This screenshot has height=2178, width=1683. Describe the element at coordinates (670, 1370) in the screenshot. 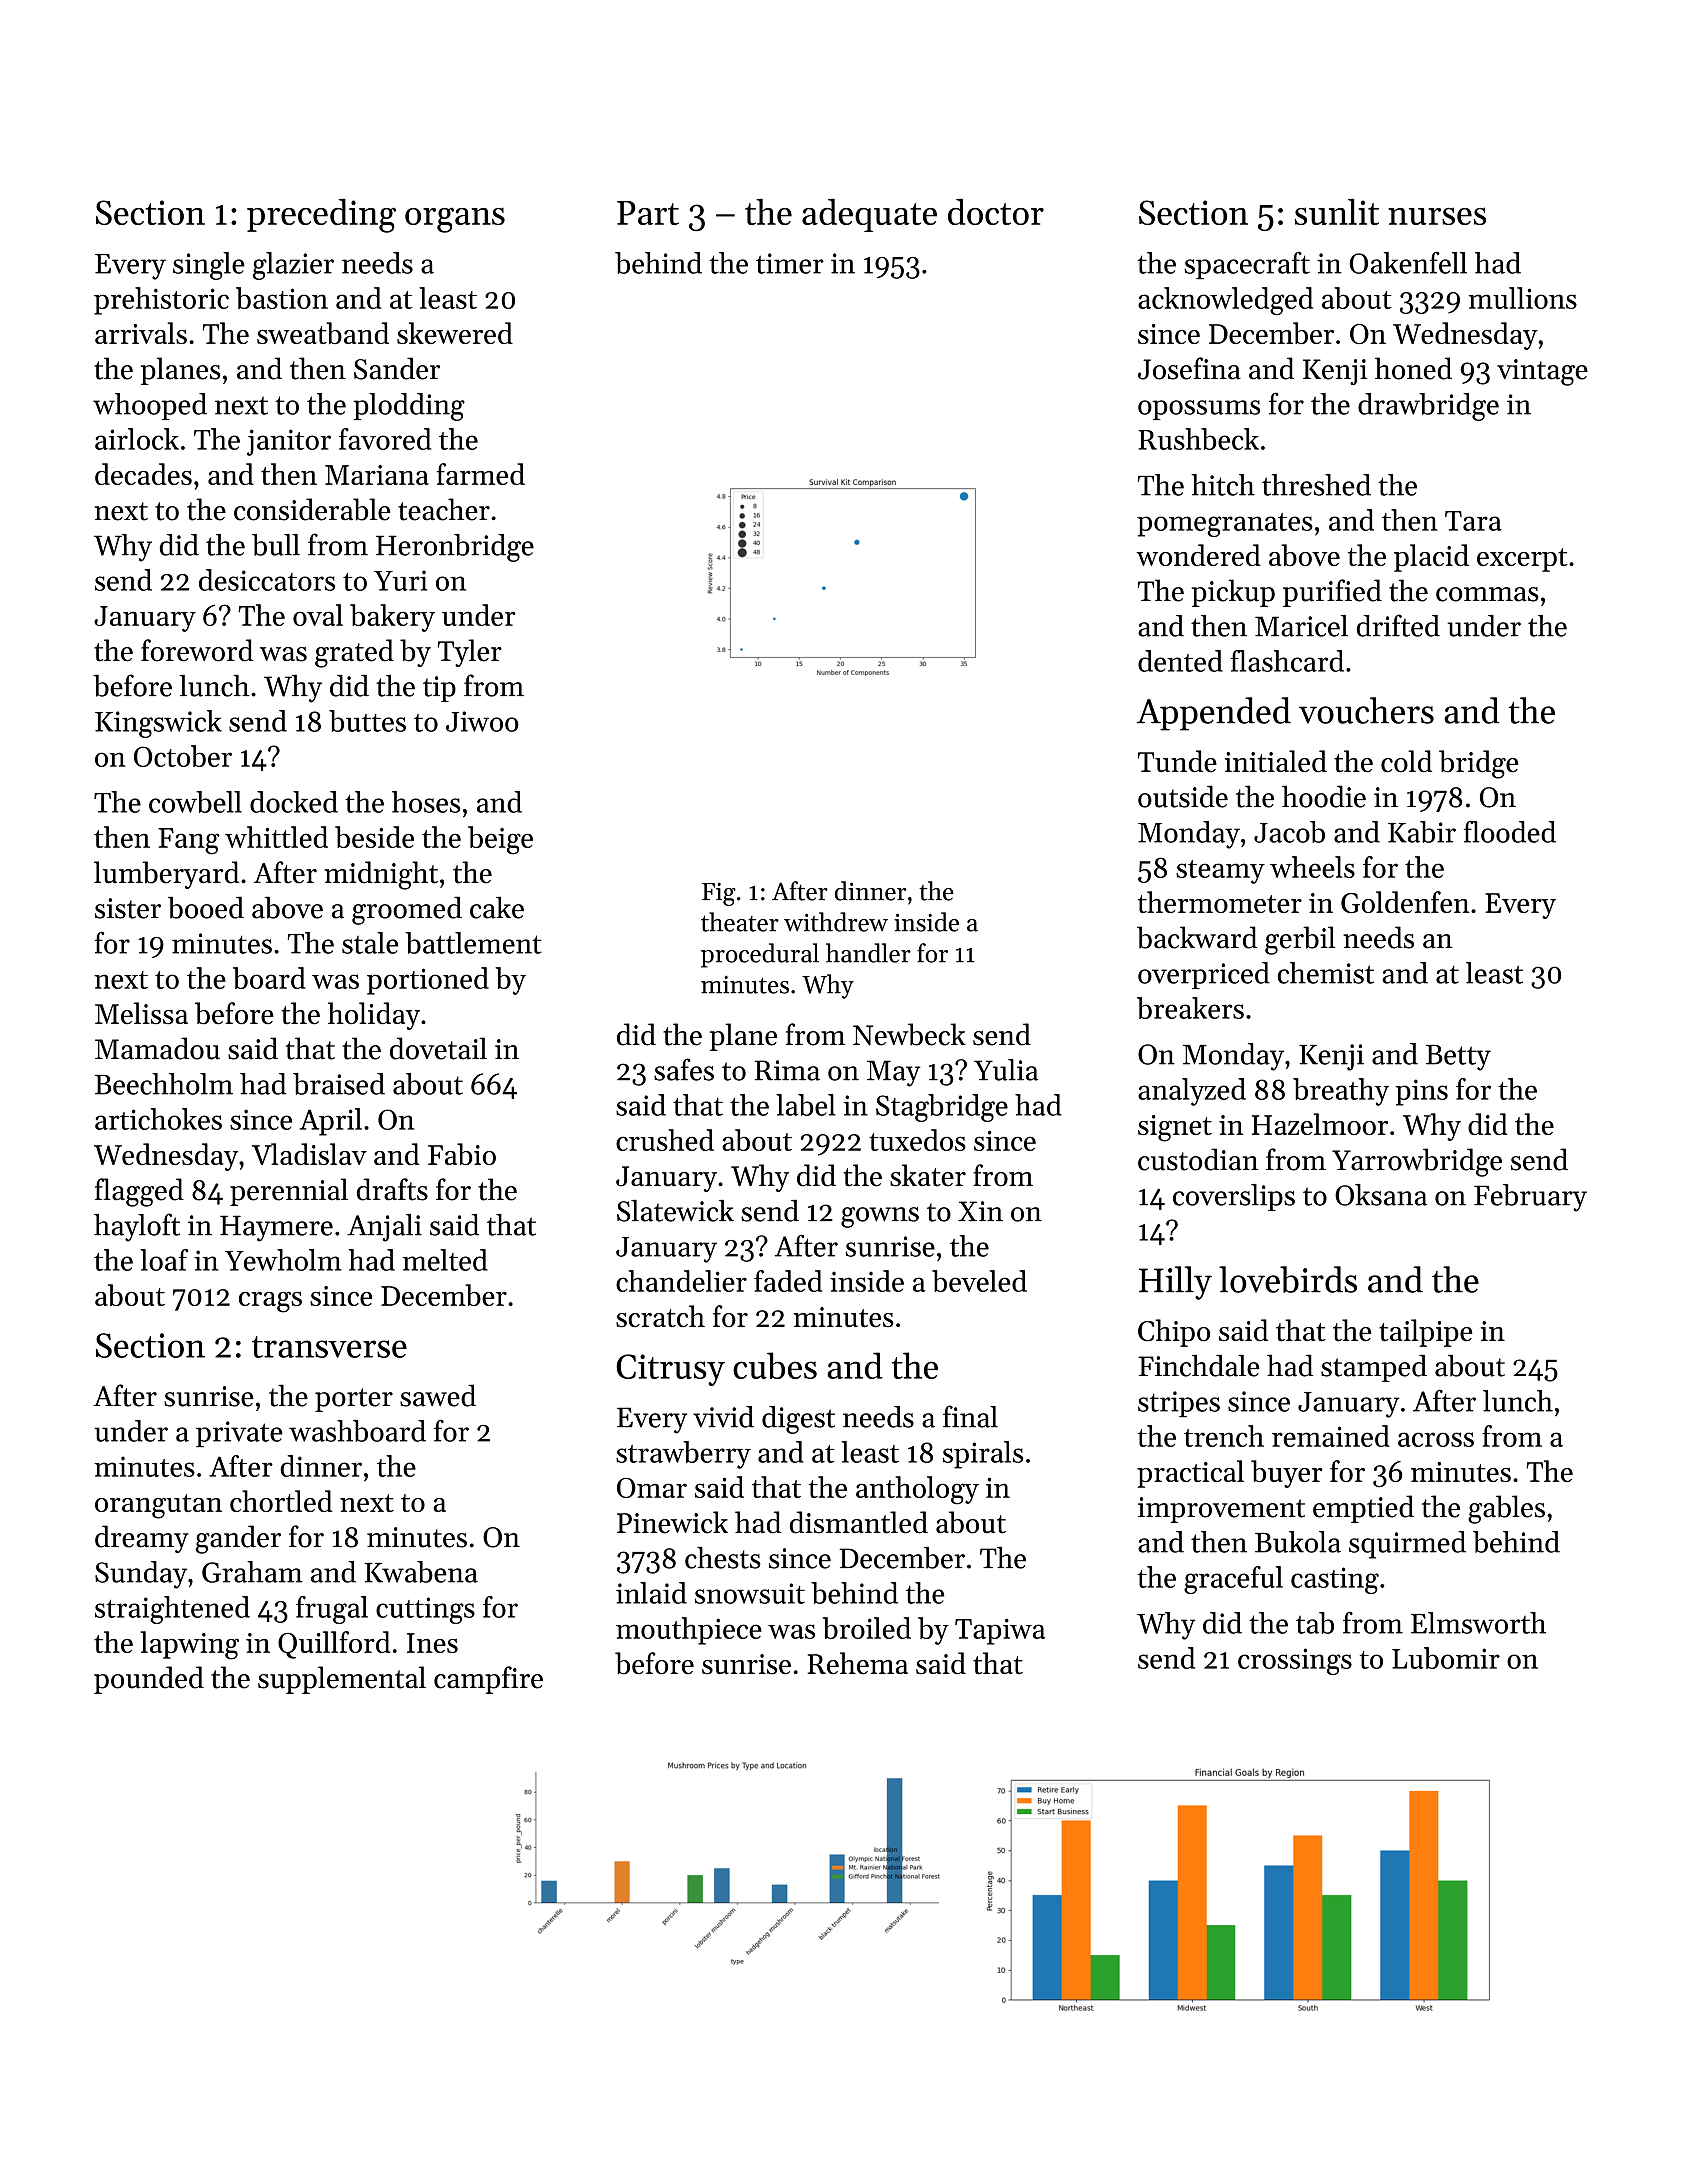

I see `Citrusy` at that location.
